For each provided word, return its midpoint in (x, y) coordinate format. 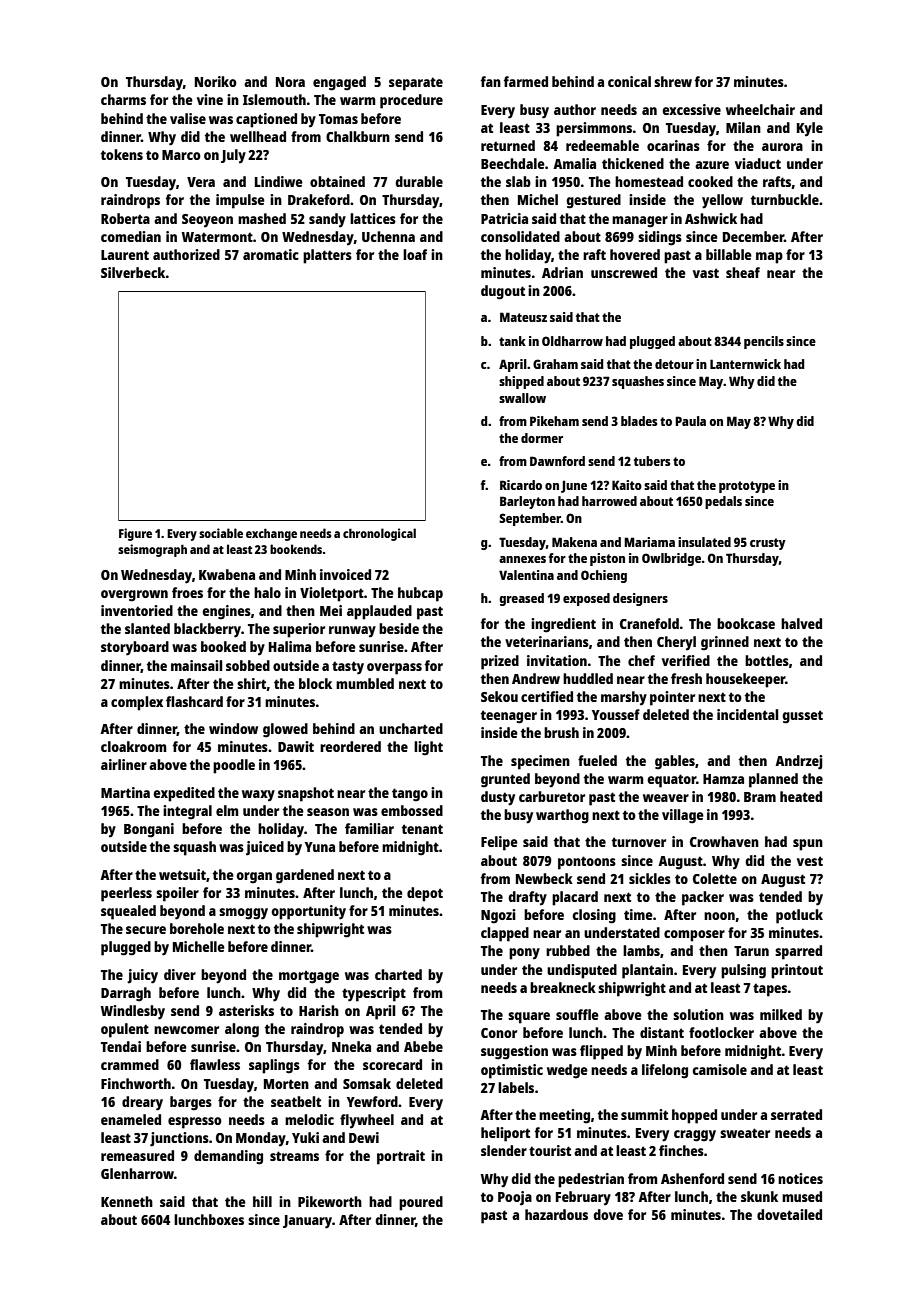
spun (808, 845)
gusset (802, 717)
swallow (522, 398)
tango (410, 795)
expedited (184, 794)
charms (123, 99)
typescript (374, 994)
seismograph (152, 550)
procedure (411, 101)
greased (521, 599)
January (307, 1222)
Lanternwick (745, 364)
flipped (601, 1052)
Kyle (810, 129)
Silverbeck (133, 272)
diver (180, 974)
